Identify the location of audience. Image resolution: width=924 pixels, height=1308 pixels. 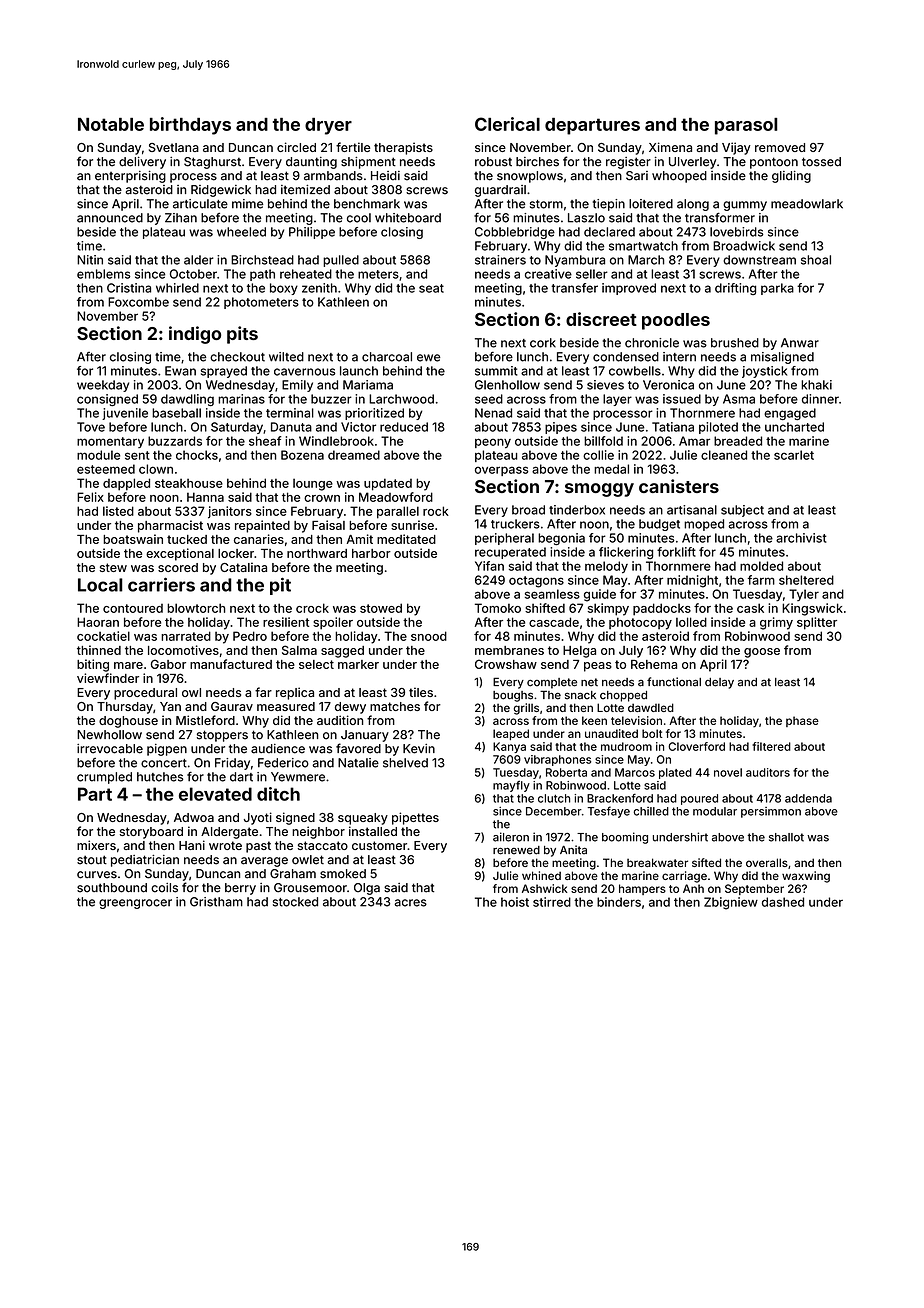
(278, 749).
